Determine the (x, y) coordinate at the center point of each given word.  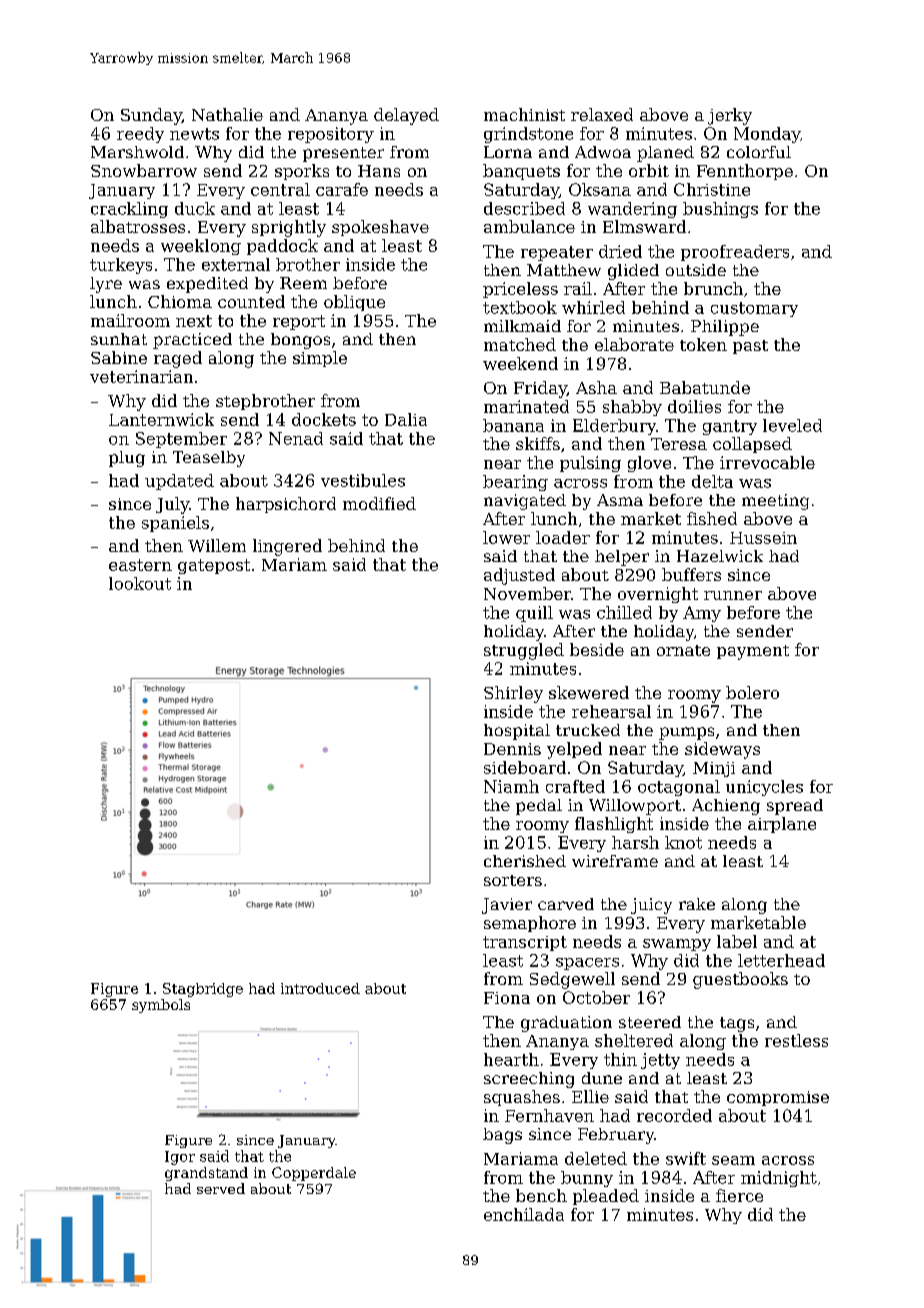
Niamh (511, 786)
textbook (520, 307)
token (703, 344)
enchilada (524, 1214)
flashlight (614, 825)
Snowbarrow (144, 170)
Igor (180, 1158)
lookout (140, 583)
